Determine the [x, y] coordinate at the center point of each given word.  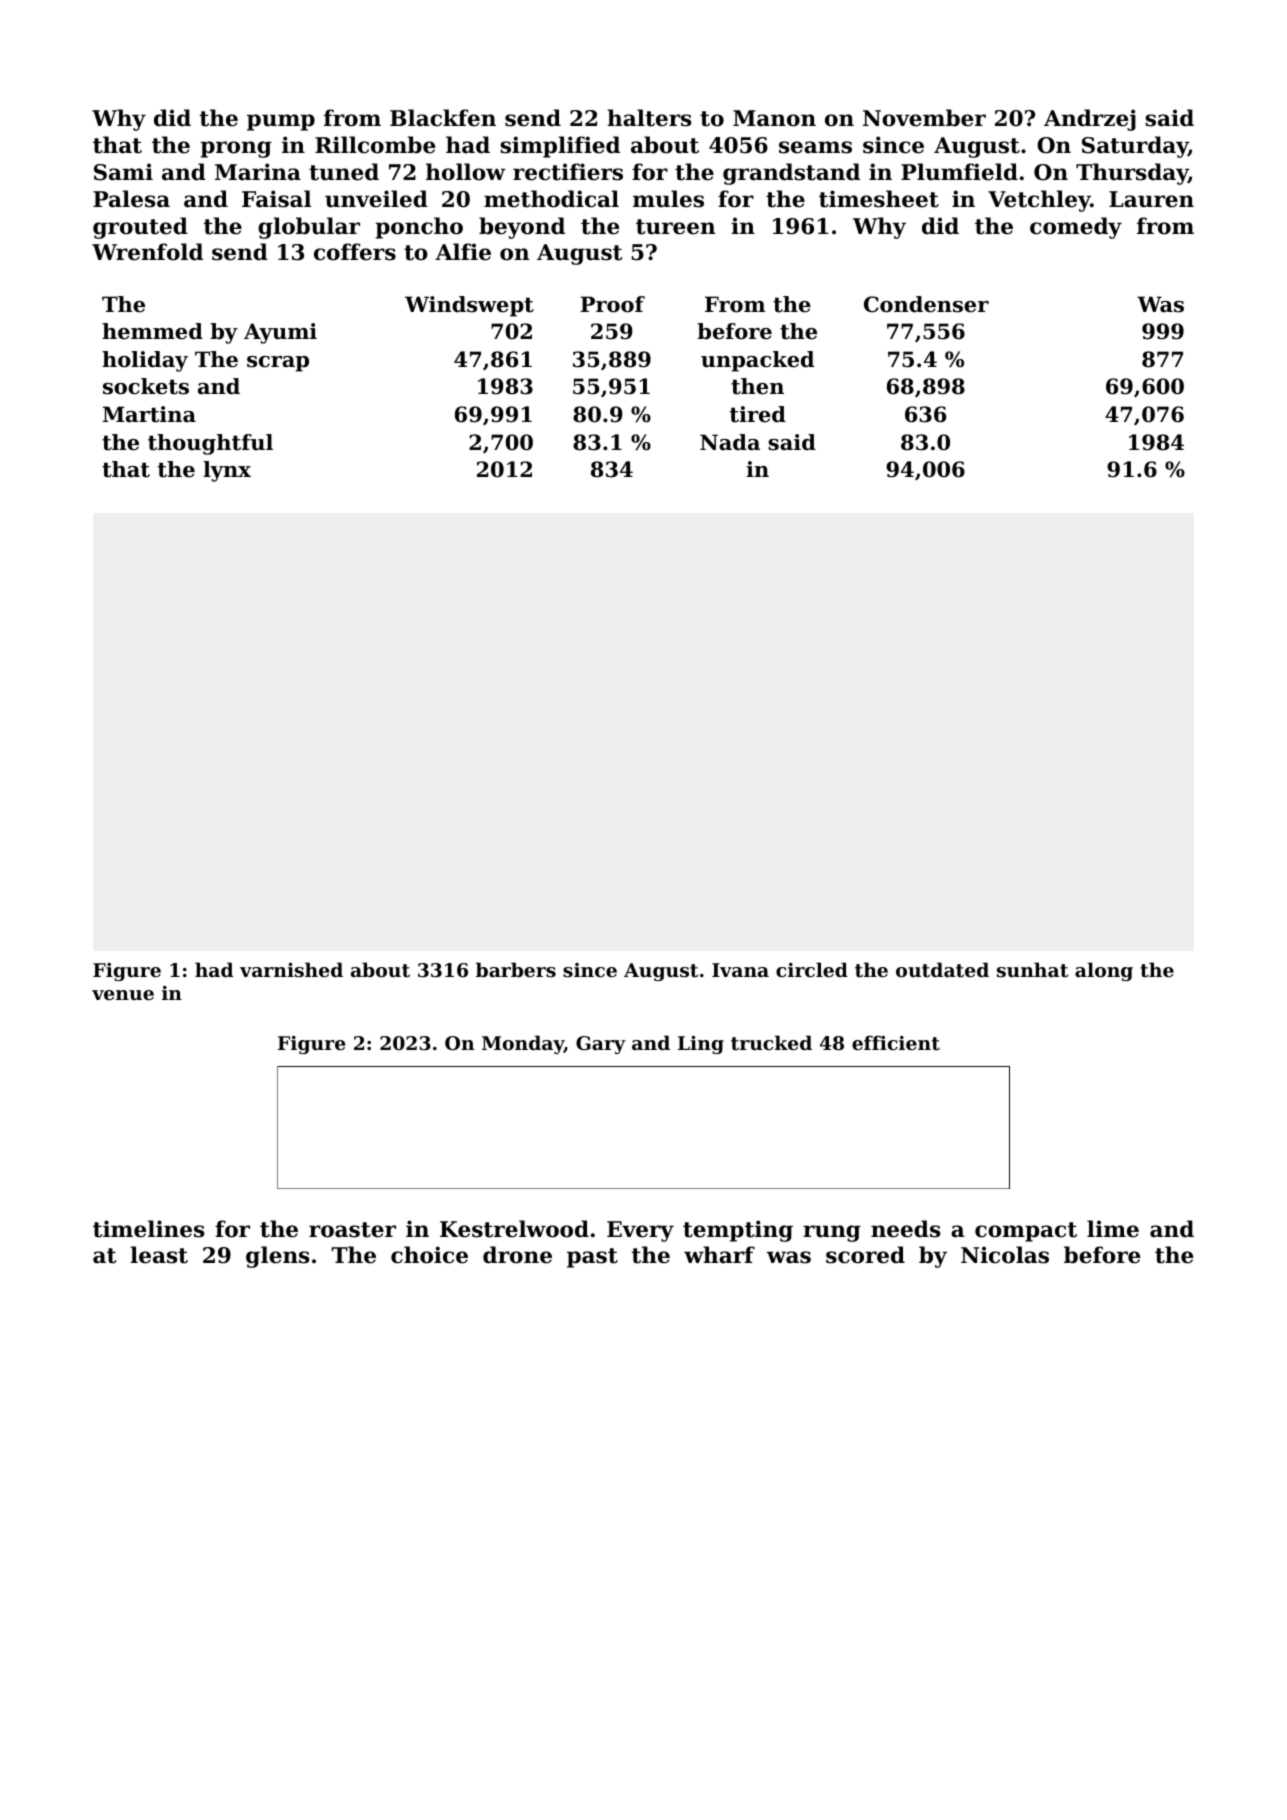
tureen [675, 227]
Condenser [926, 304]
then [757, 386]
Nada [730, 442]
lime [1113, 1229]
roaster [352, 1230]
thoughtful [210, 444]
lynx [227, 471]
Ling [701, 1045]
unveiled [376, 199]
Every [640, 1231]
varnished [291, 969]
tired [758, 414]
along [1104, 971]
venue [123, 995]
